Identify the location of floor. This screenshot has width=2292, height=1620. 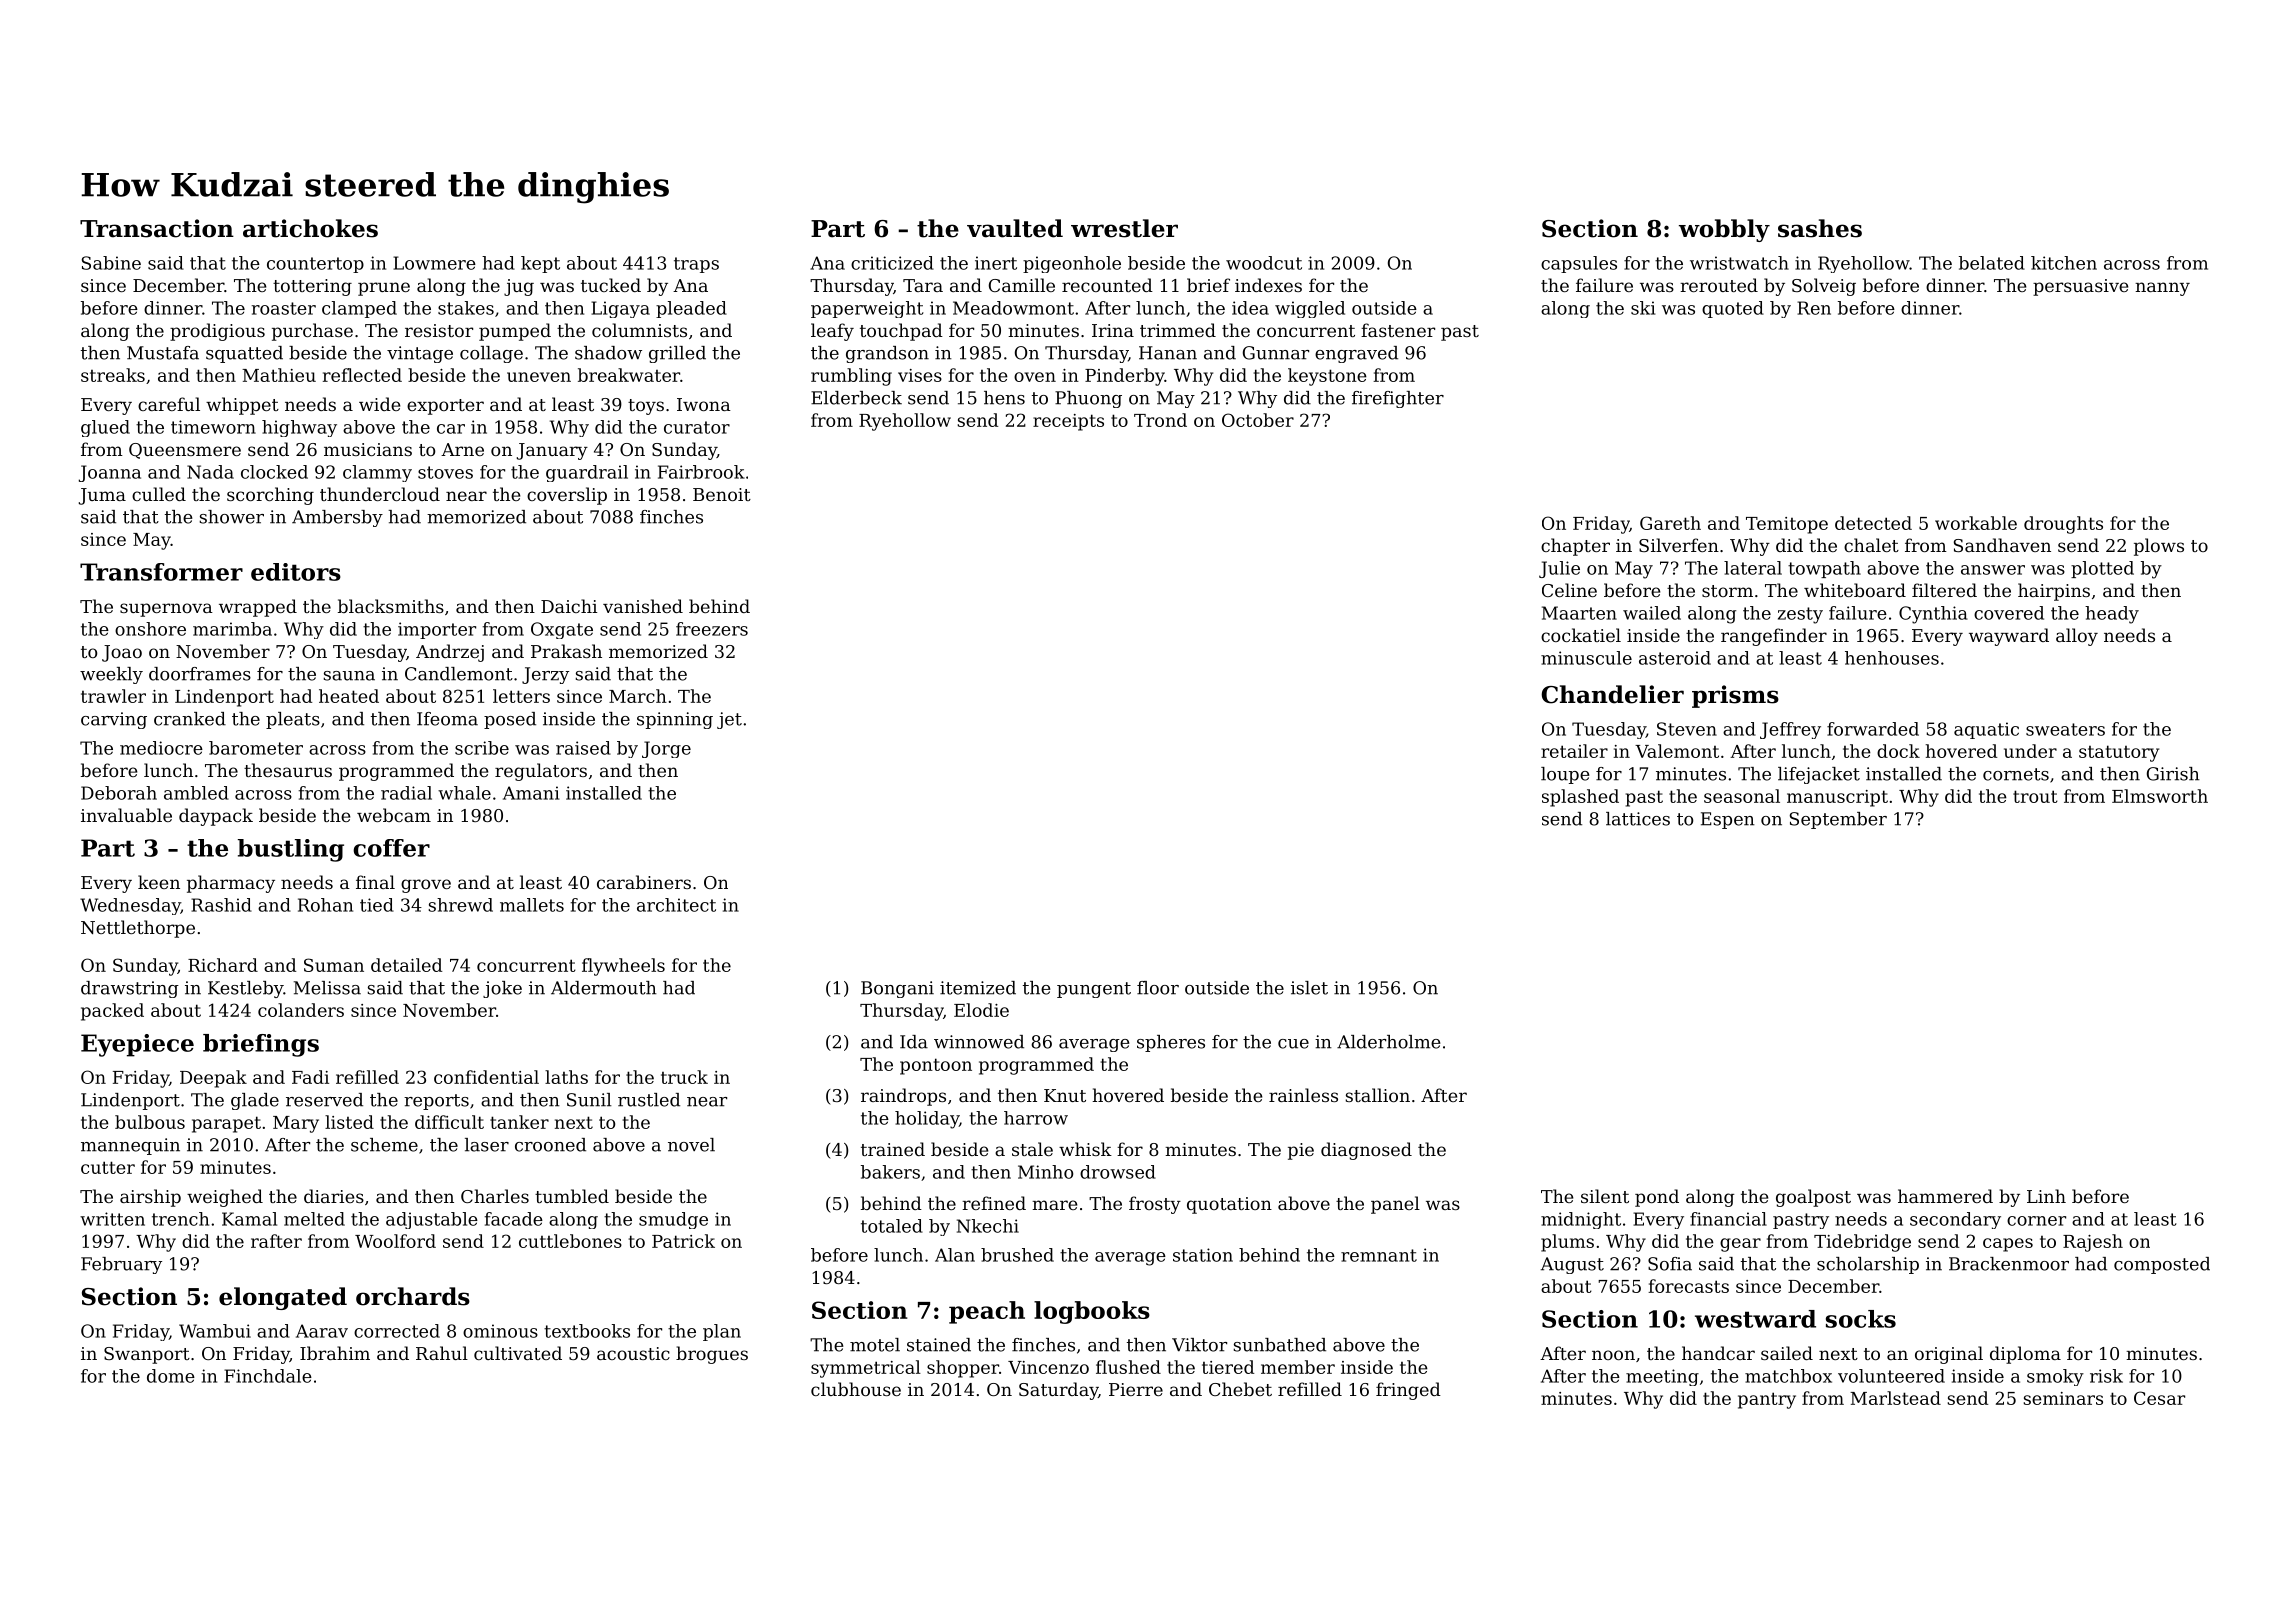
(1158, 988).
